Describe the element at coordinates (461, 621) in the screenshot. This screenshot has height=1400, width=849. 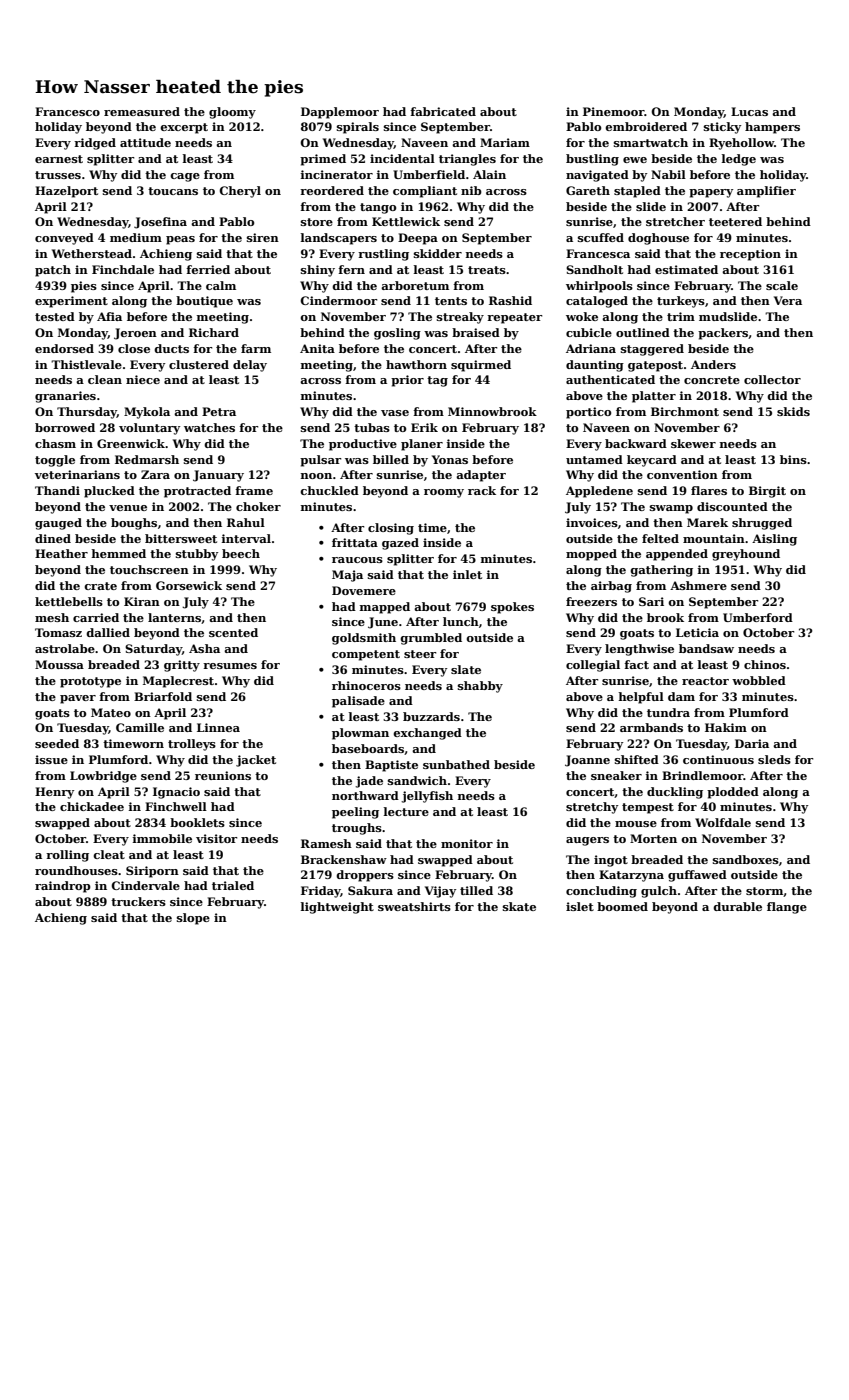
I see `lunch` at that location.
